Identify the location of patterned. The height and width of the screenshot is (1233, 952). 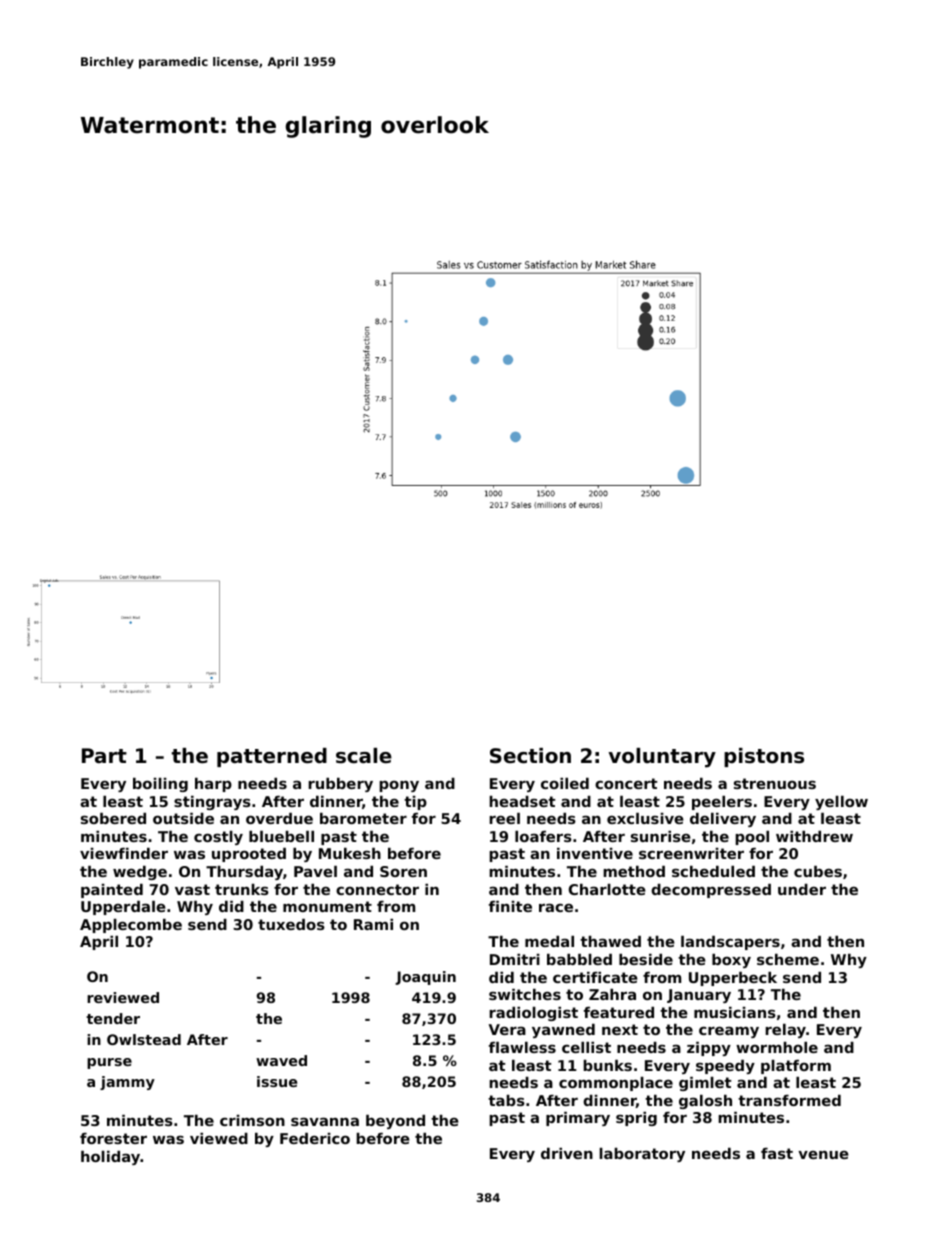
(272, 757).
